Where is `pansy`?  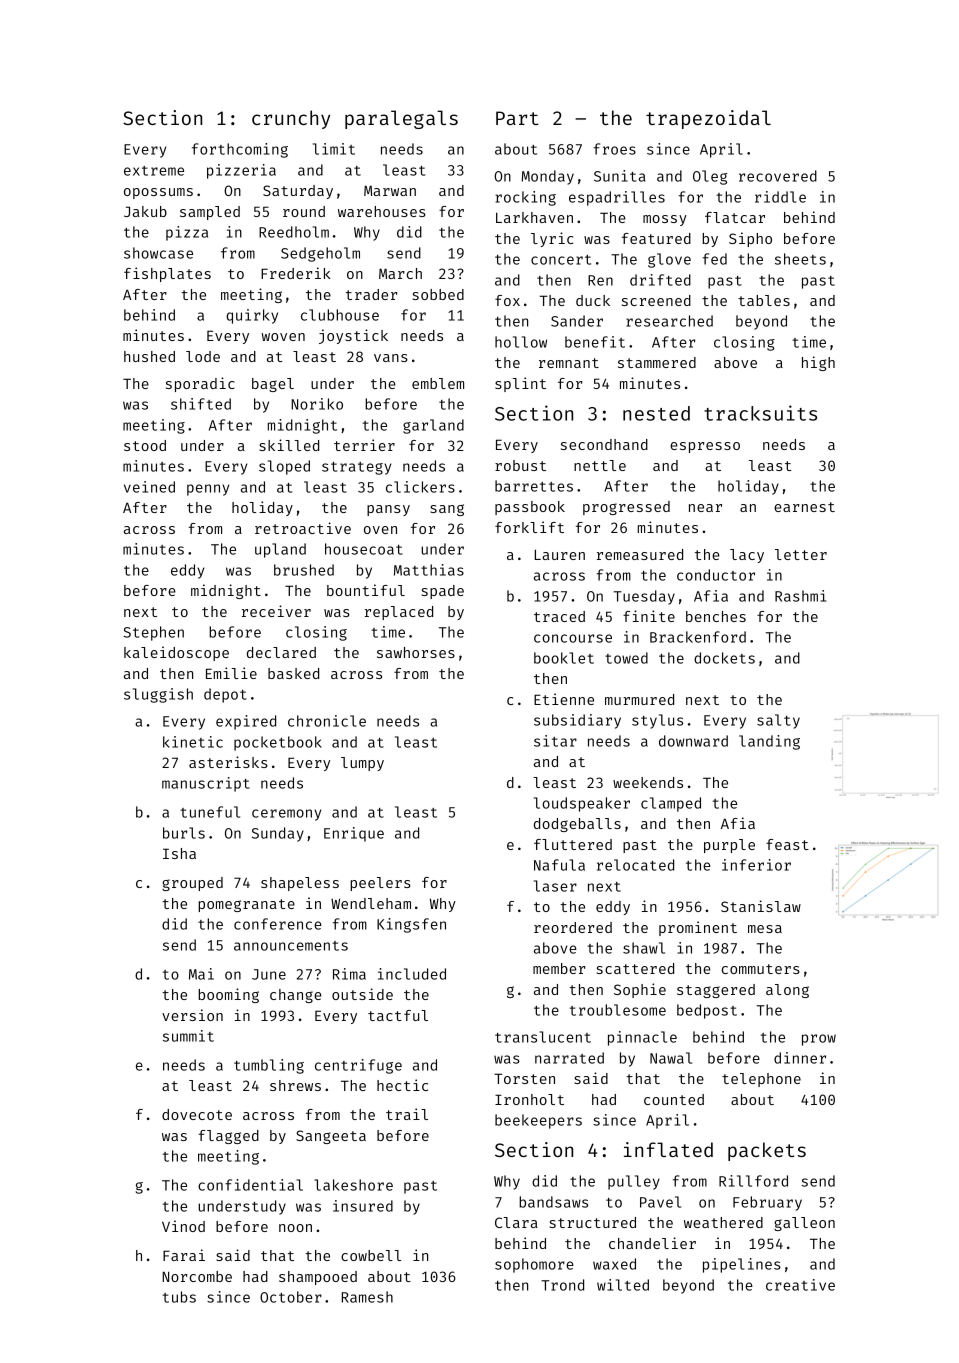 pansy is located at coordinates (388, 510).
